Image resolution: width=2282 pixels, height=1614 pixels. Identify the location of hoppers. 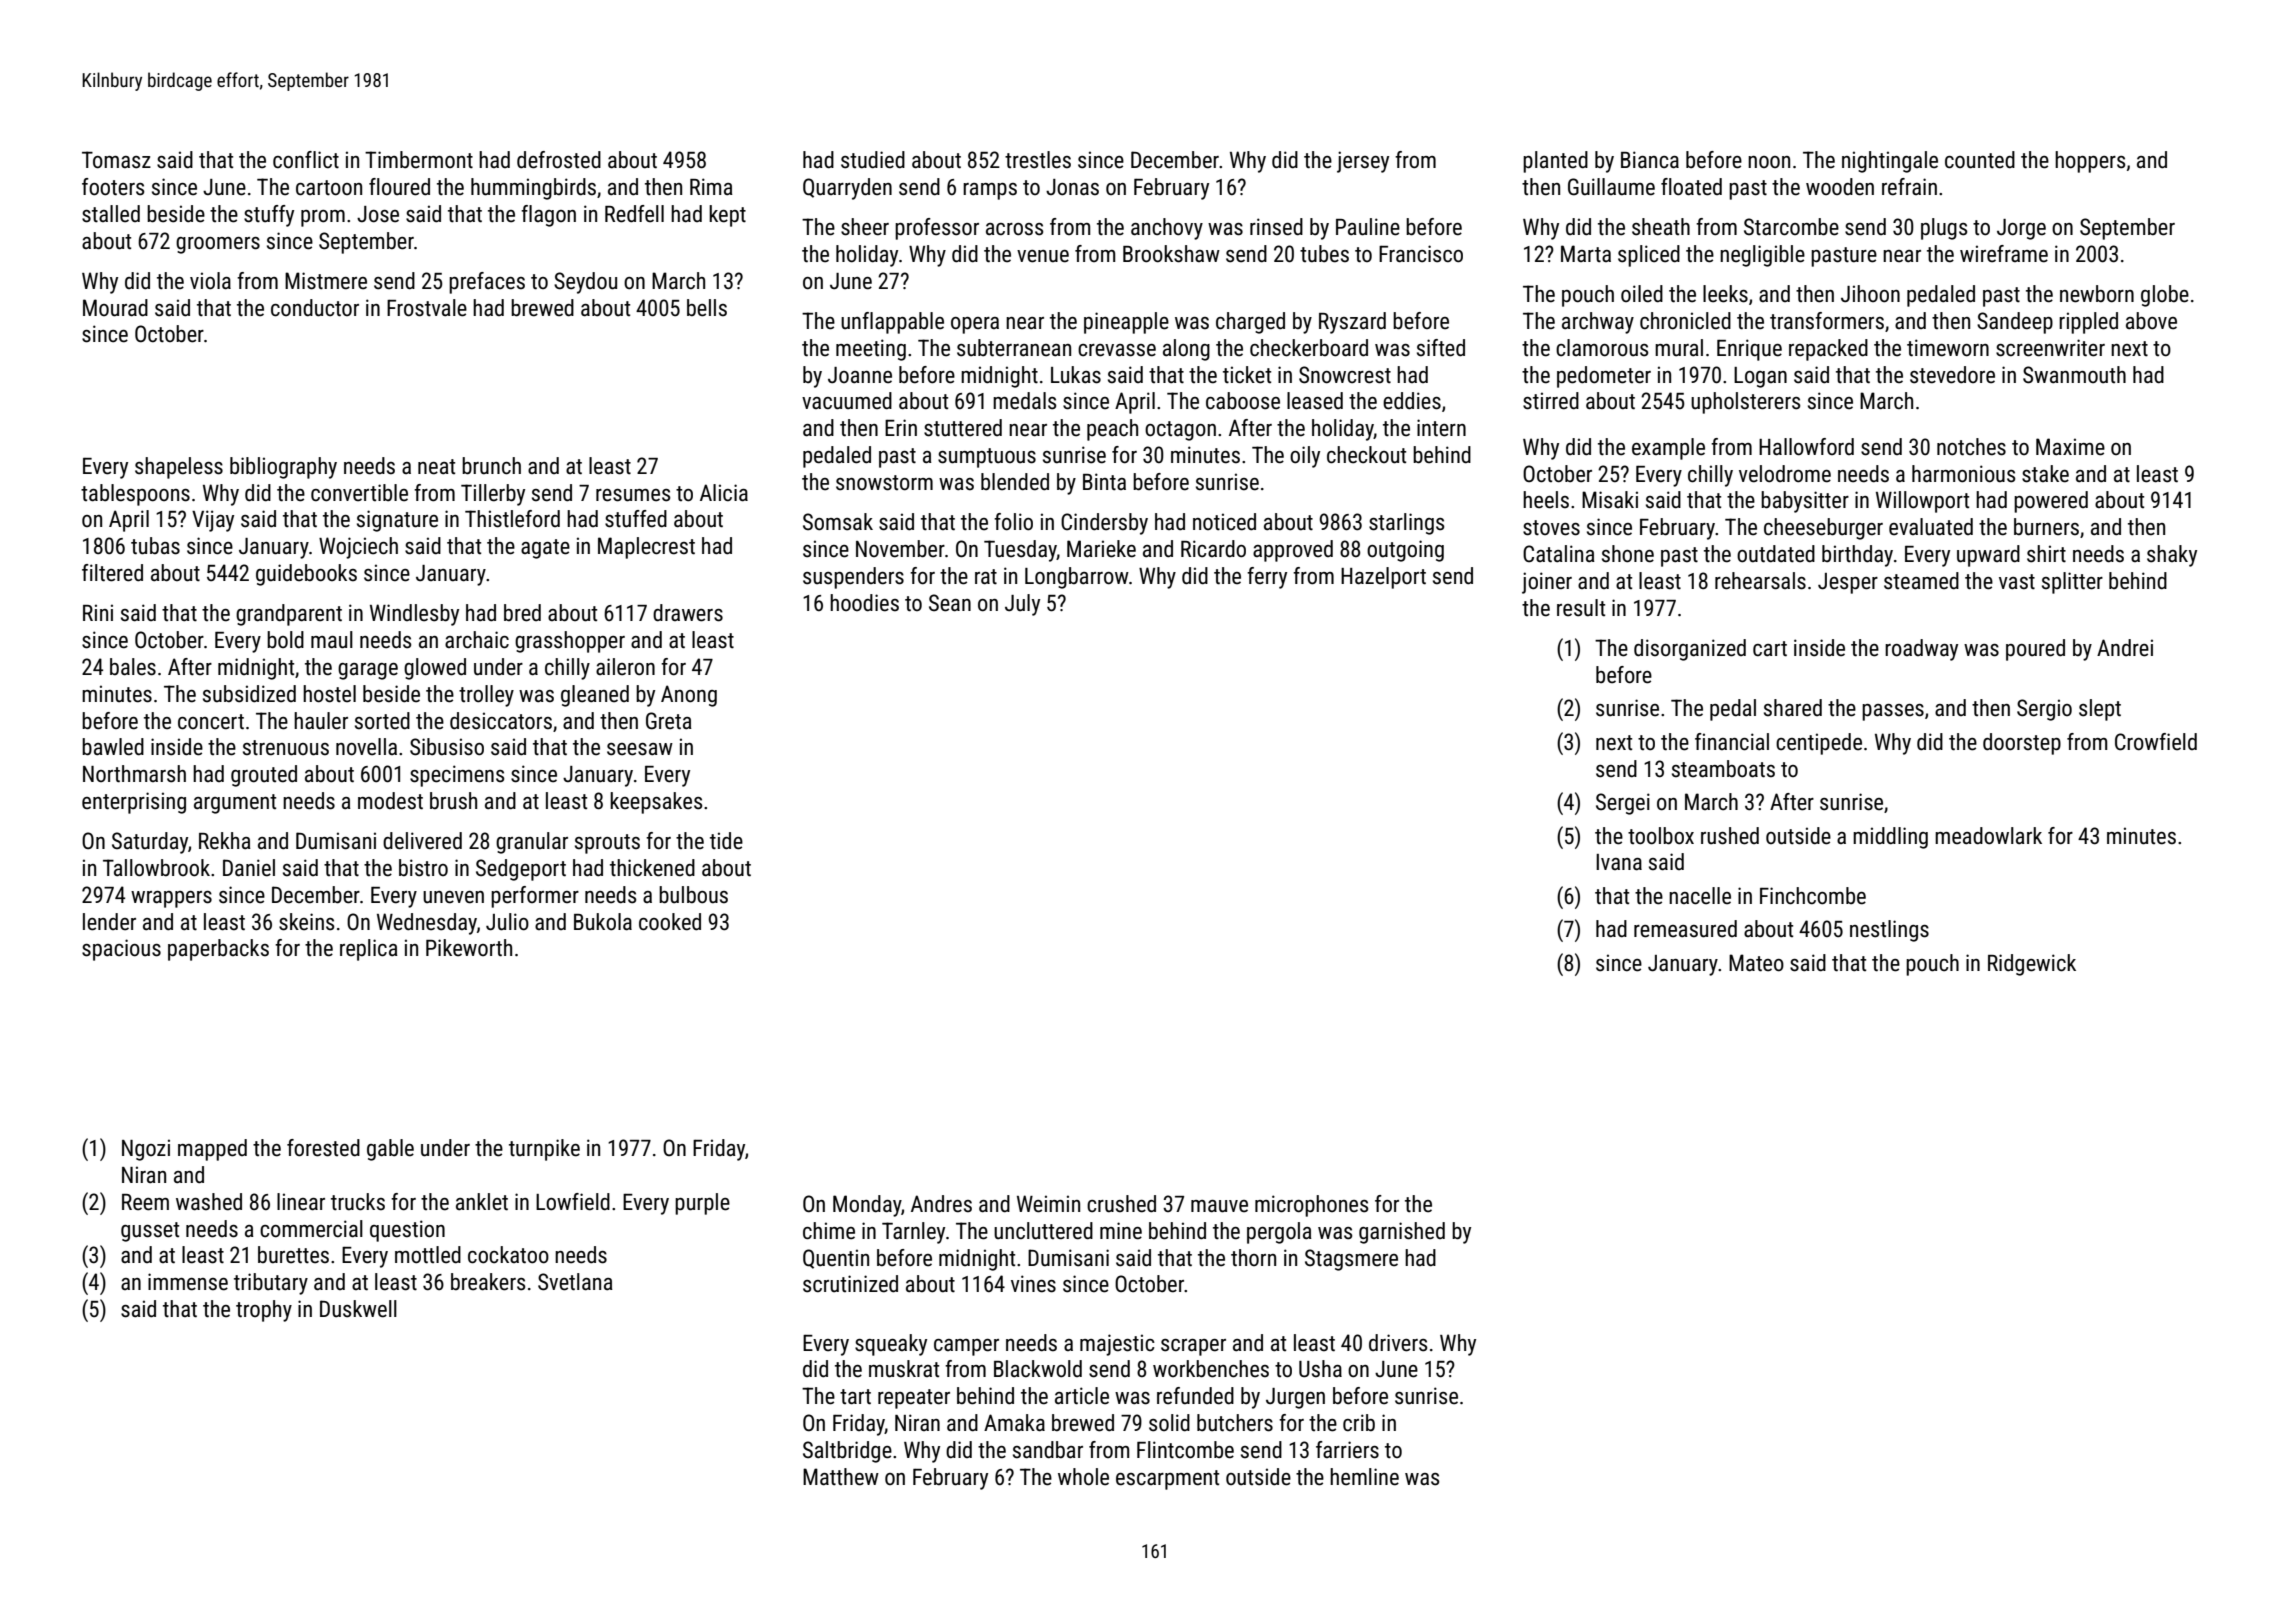
(2090, 162).
